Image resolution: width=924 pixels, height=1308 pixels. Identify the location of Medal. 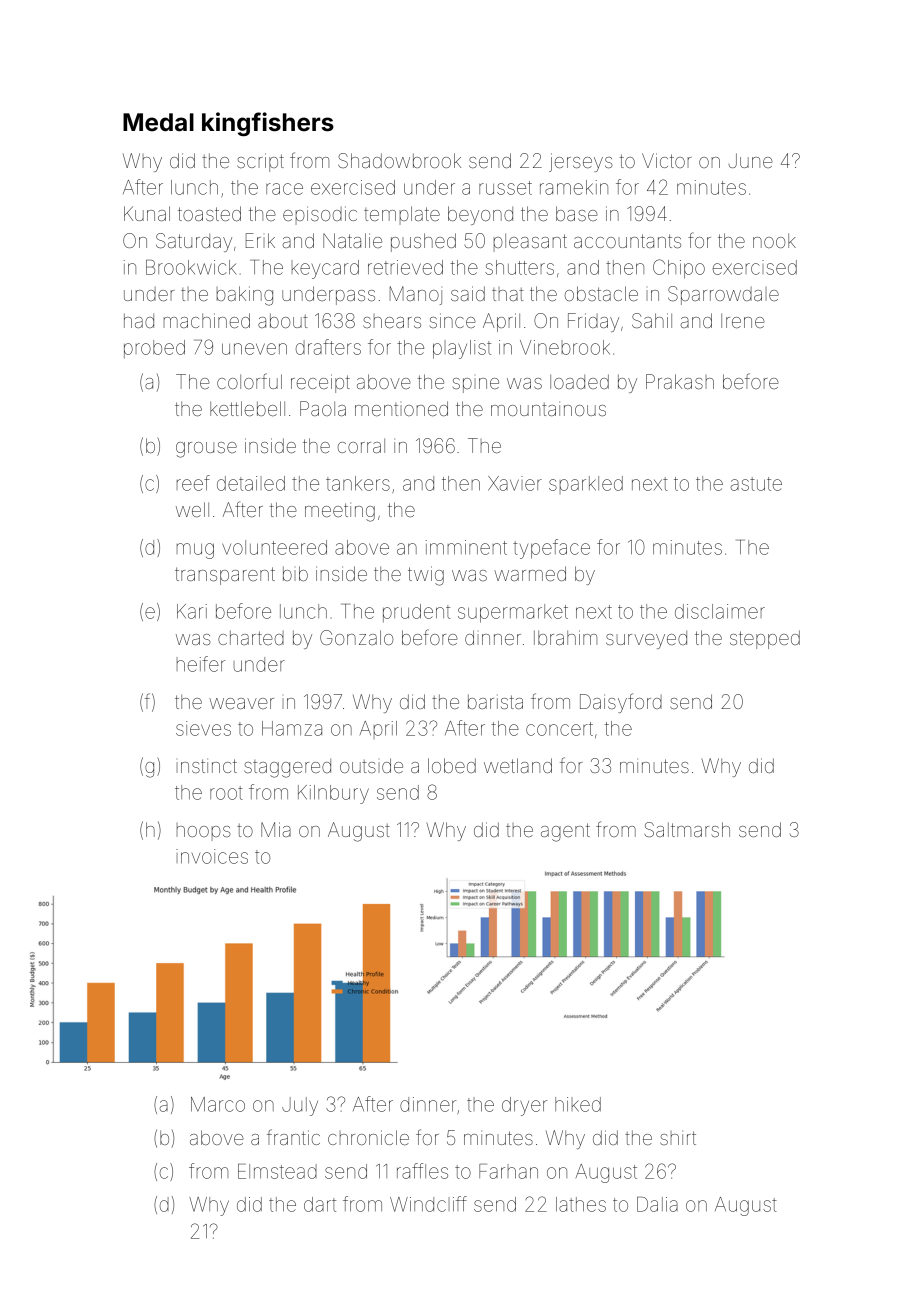
(158, 122).
